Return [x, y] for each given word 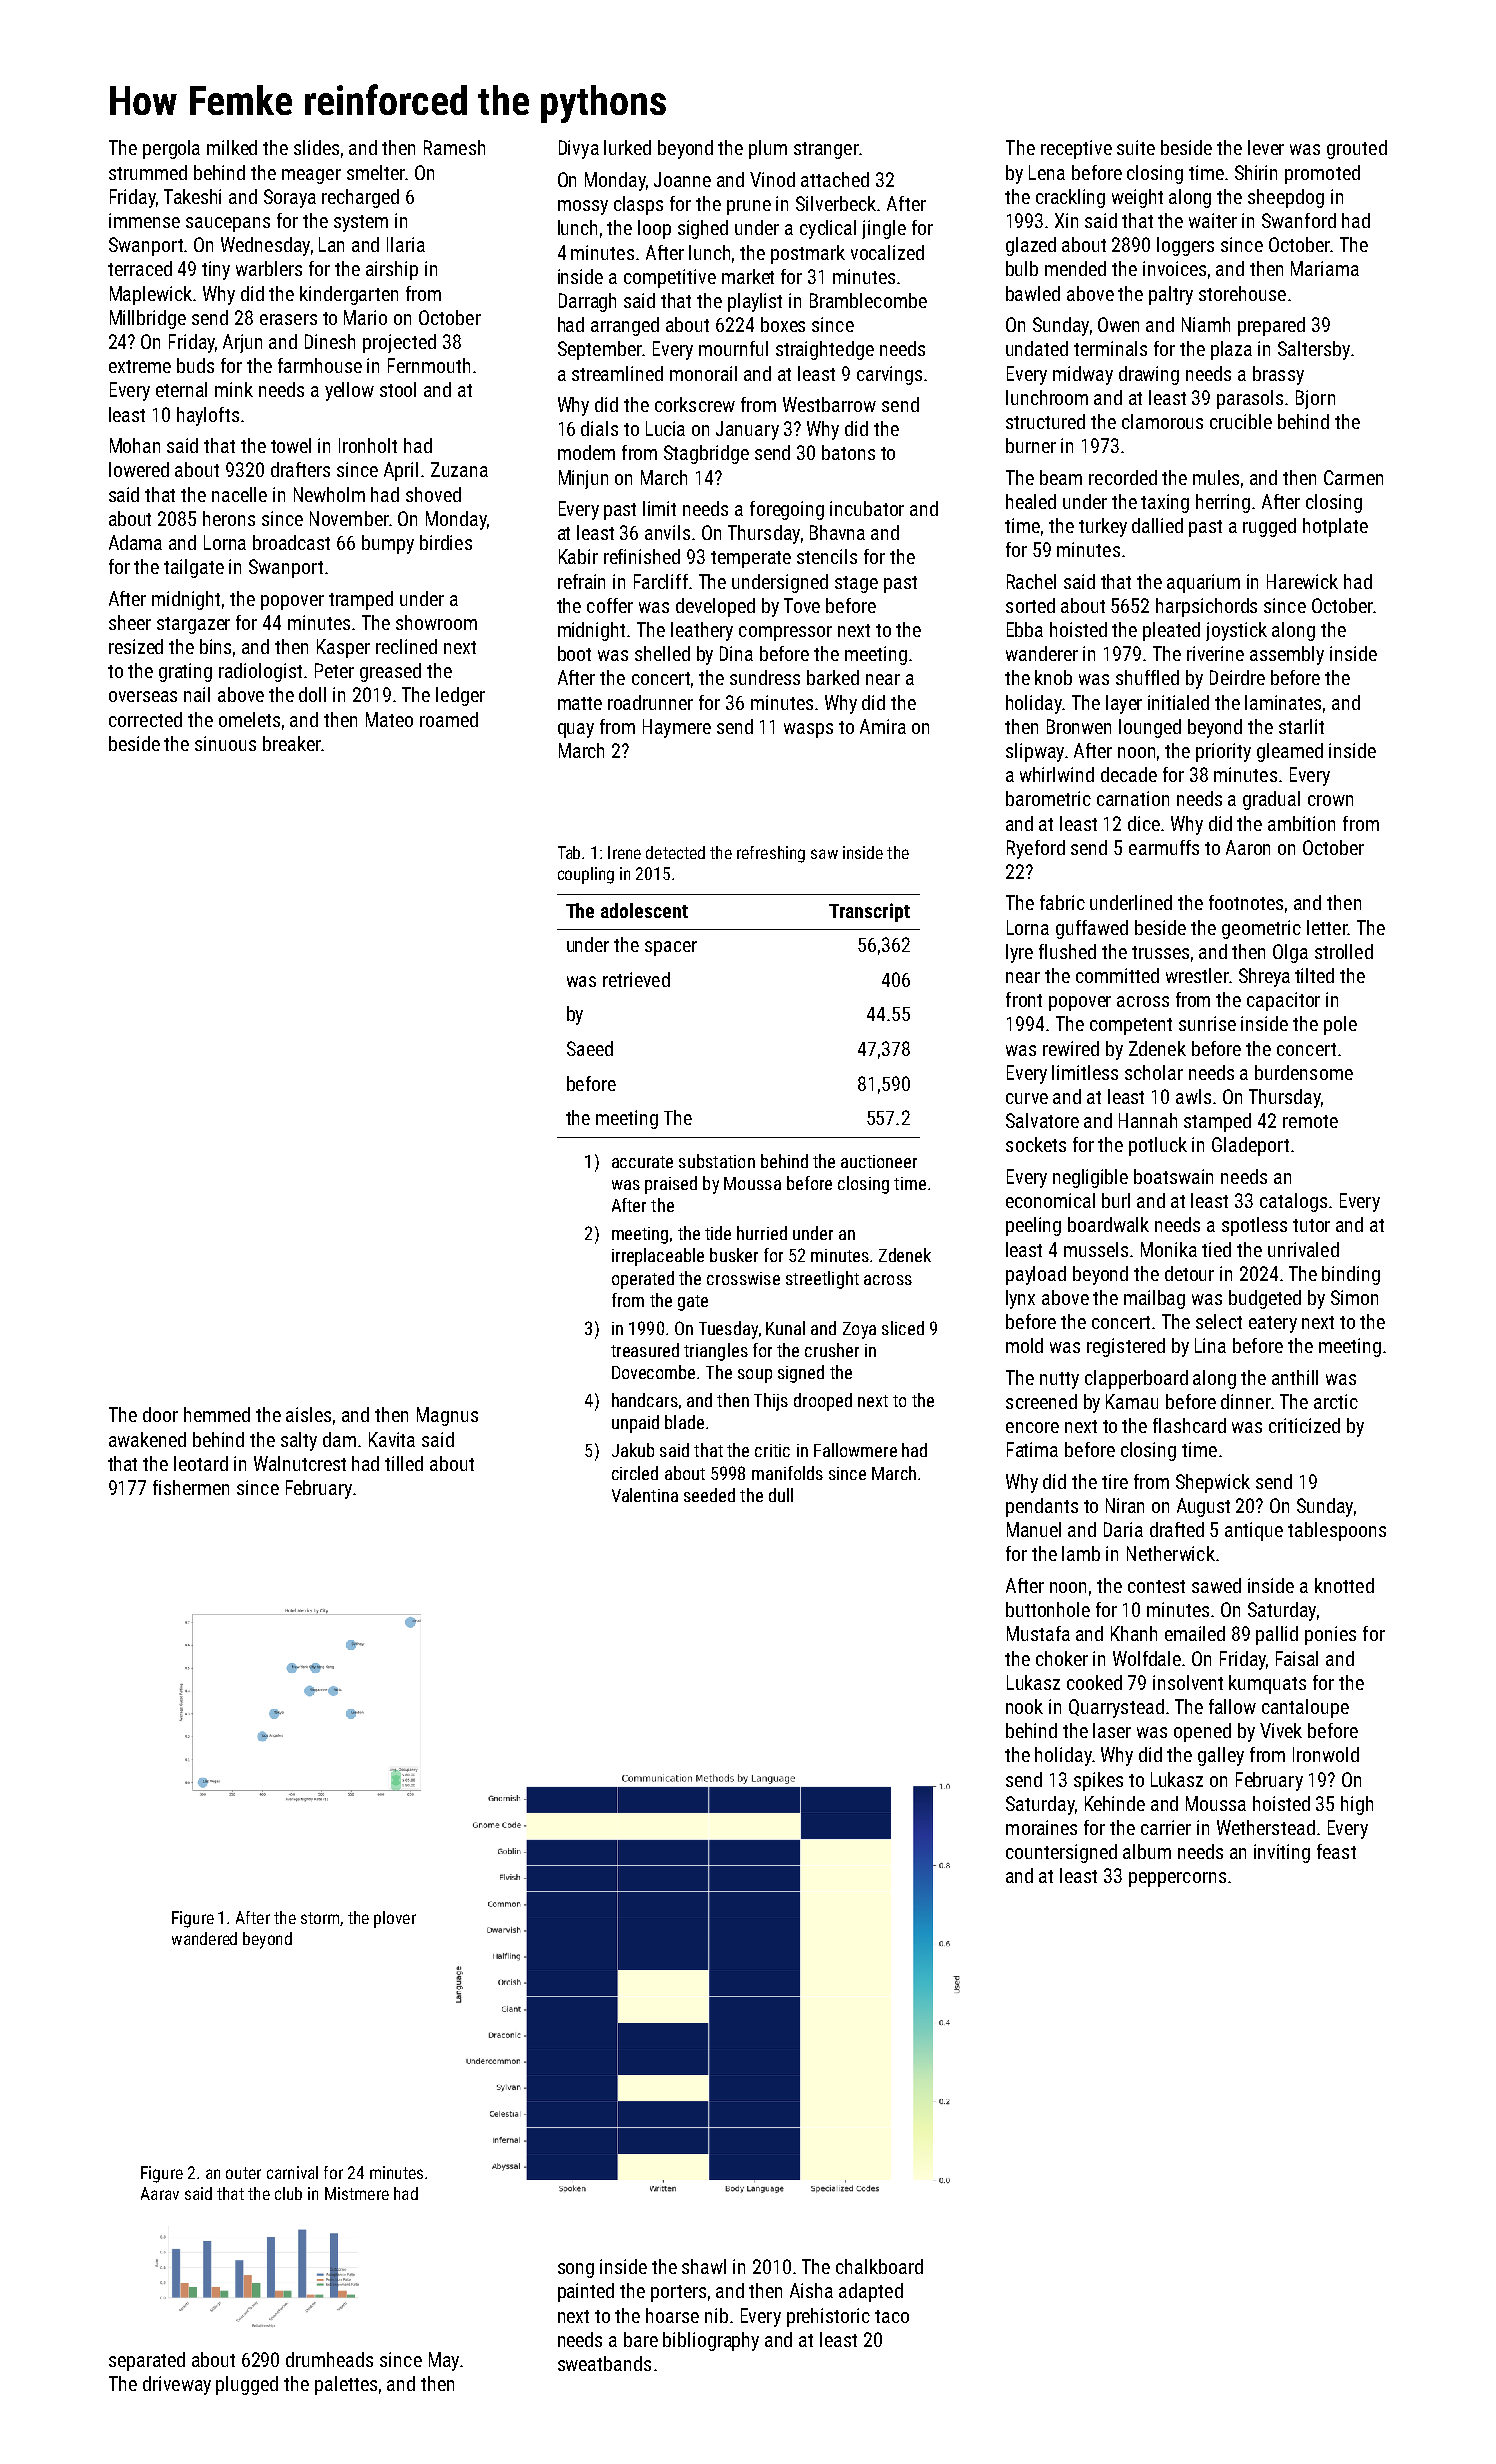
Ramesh [454, 147]
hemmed [217, 1414]
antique [1254, 1531]
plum [768, 149]
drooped [823, 1402]
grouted [1357, 149]
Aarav [160, 2193]
